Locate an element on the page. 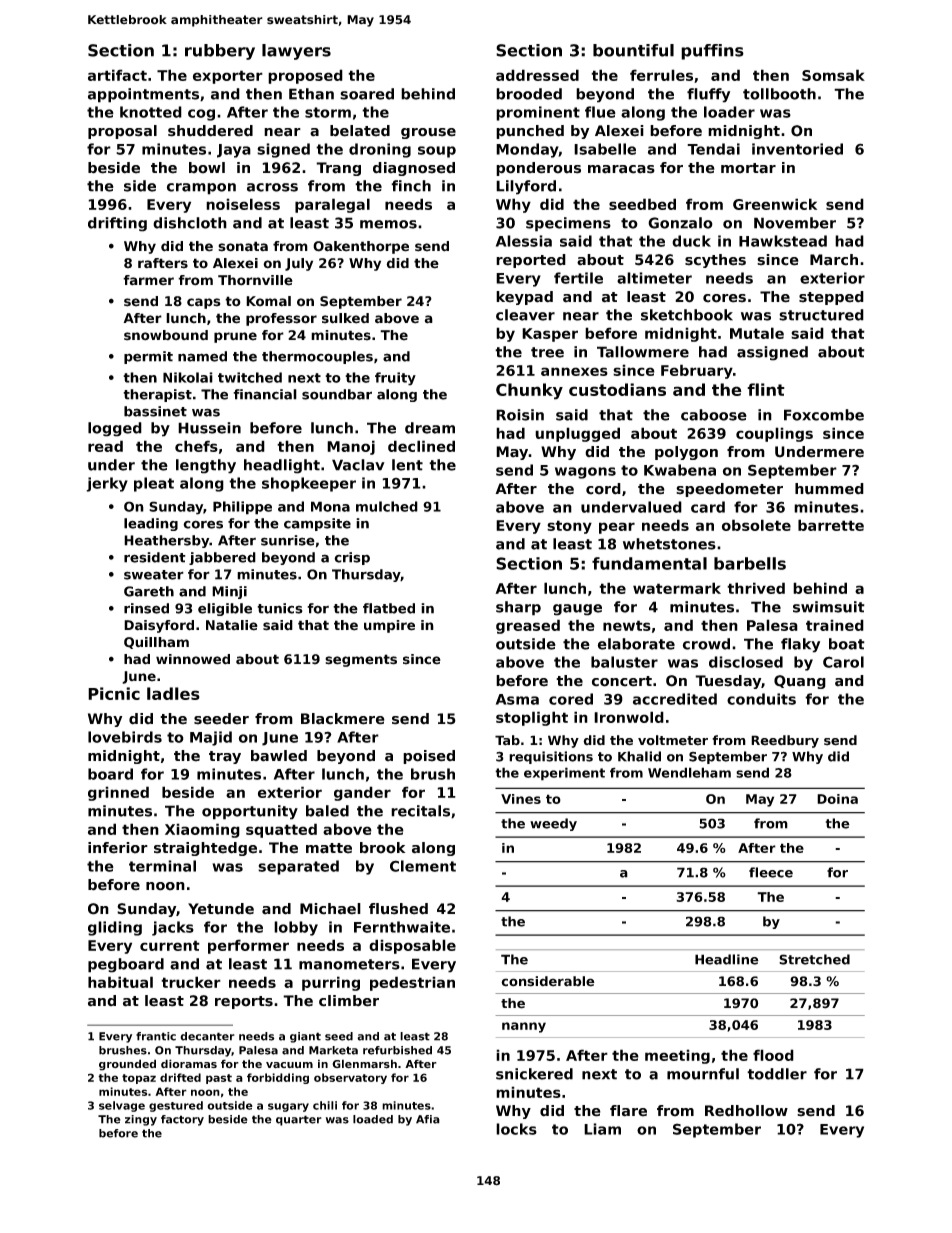  Vaclav is located at coordinates (358, 465).
